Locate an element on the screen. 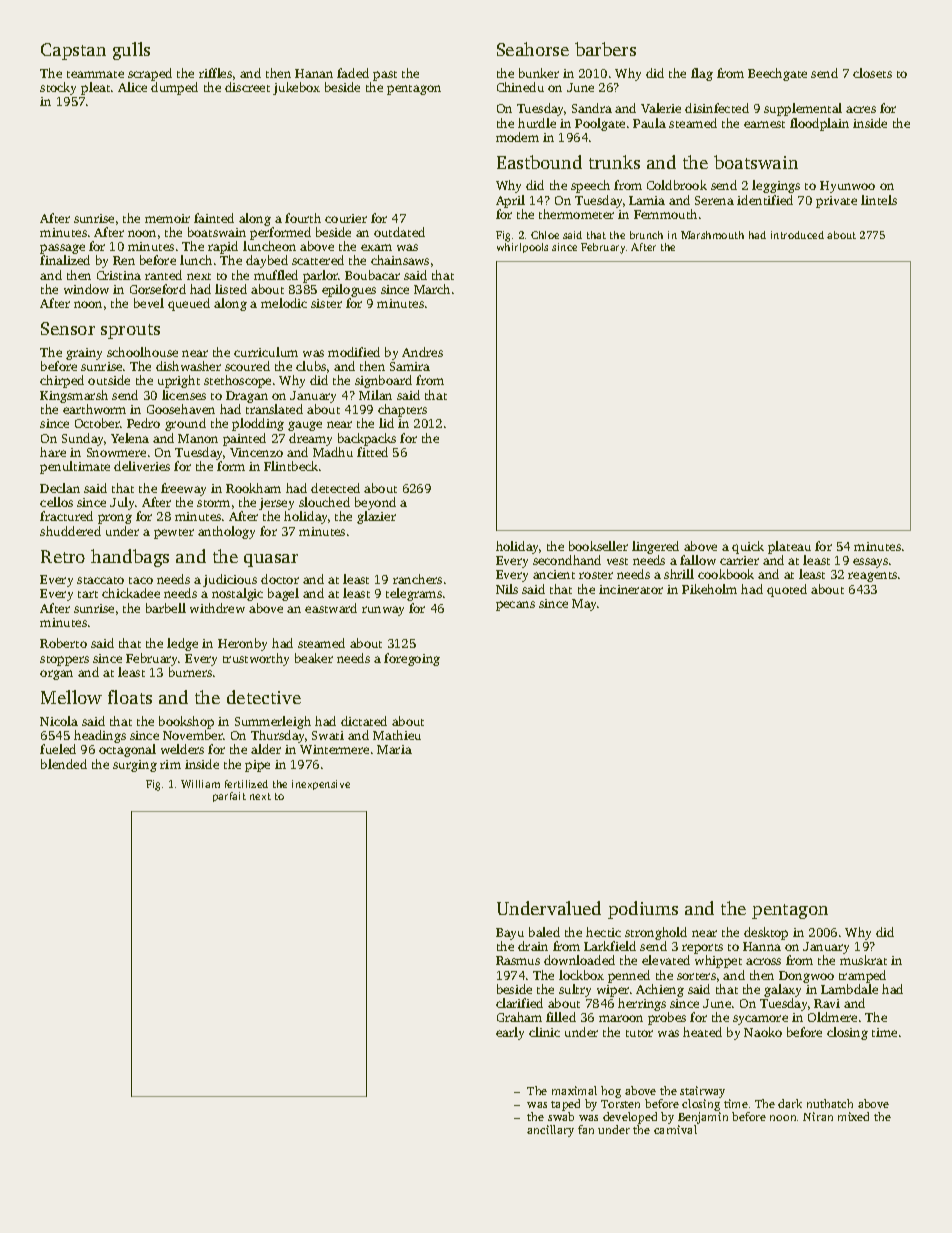 The image size is (952, 1233). ancillary is located at coordinates (550, 1131).
